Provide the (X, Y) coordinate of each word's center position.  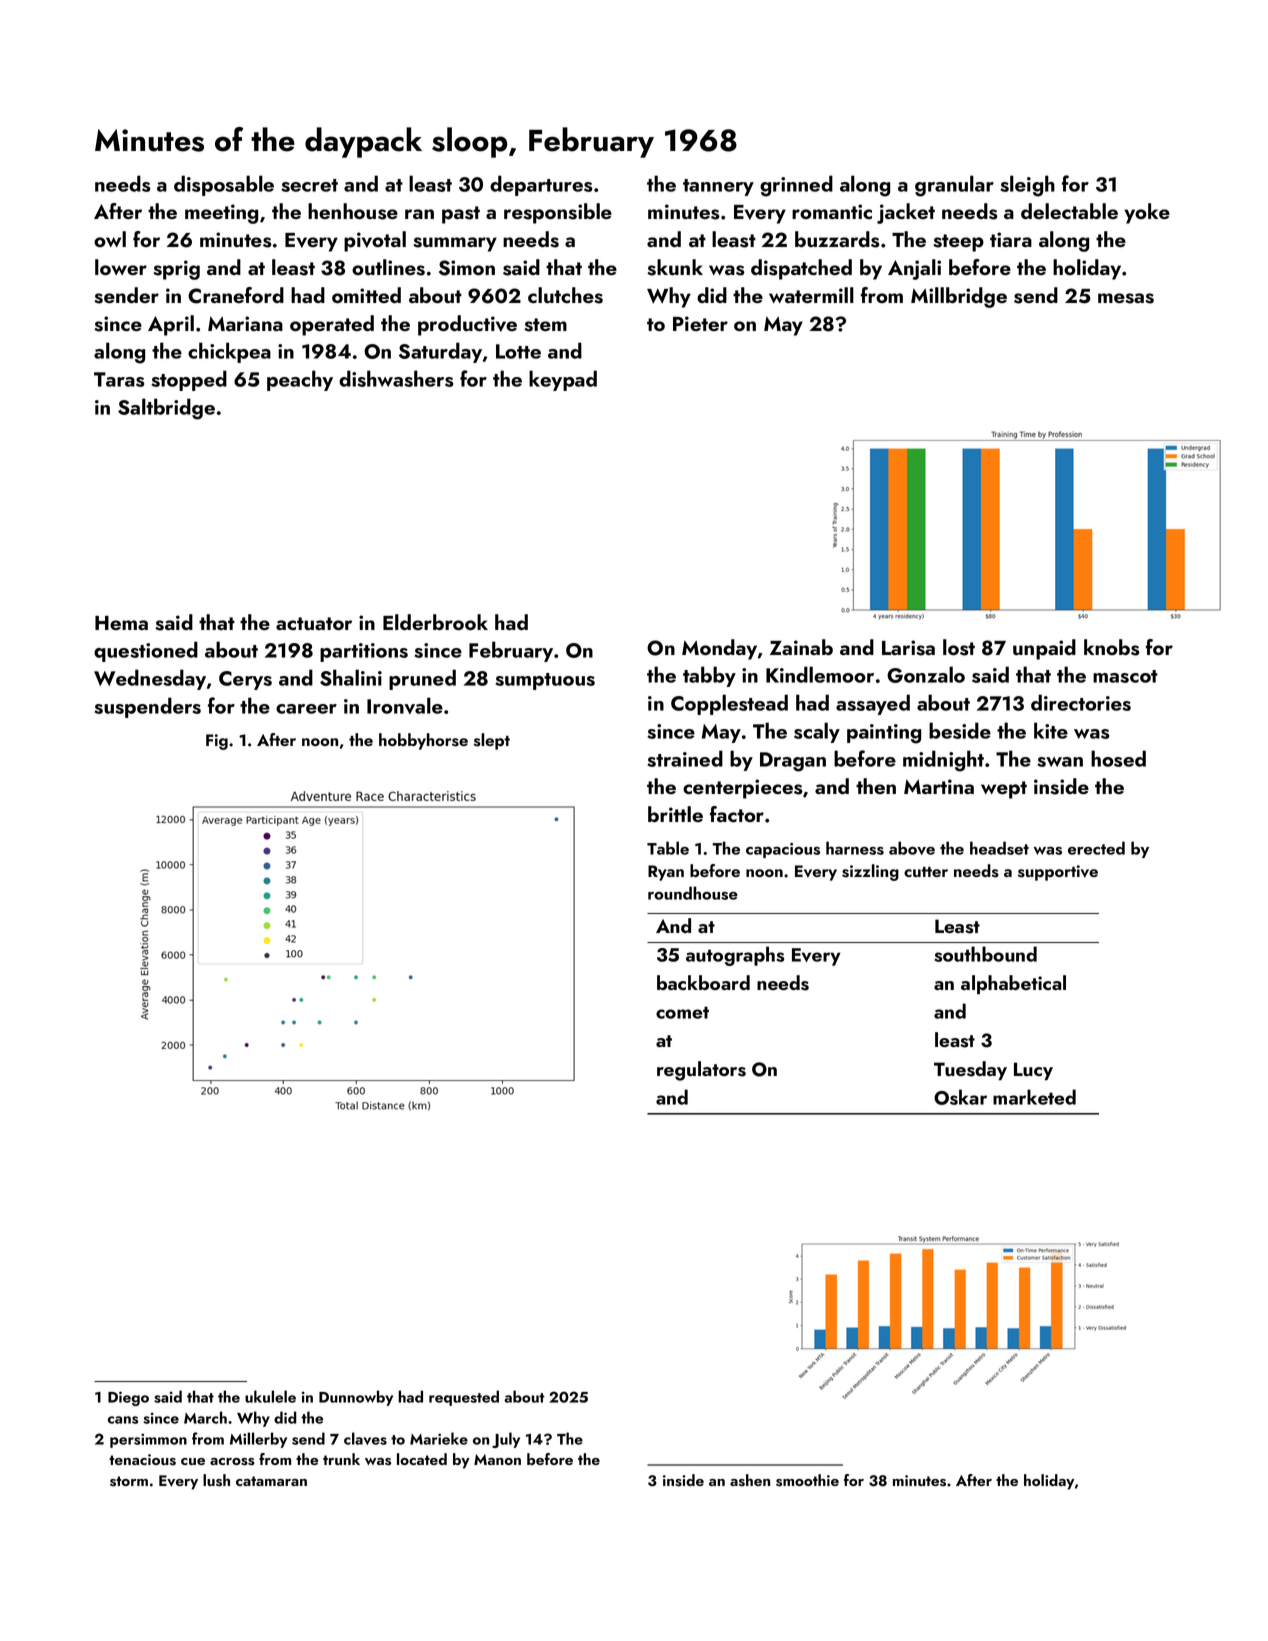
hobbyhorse (423, 741)
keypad (563, 380)
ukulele (270, 1396)
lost (959, 647)
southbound (985, 954)
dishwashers (396, 378)
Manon (497, 1459)
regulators (701, 1071)
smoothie (807, 1480)
